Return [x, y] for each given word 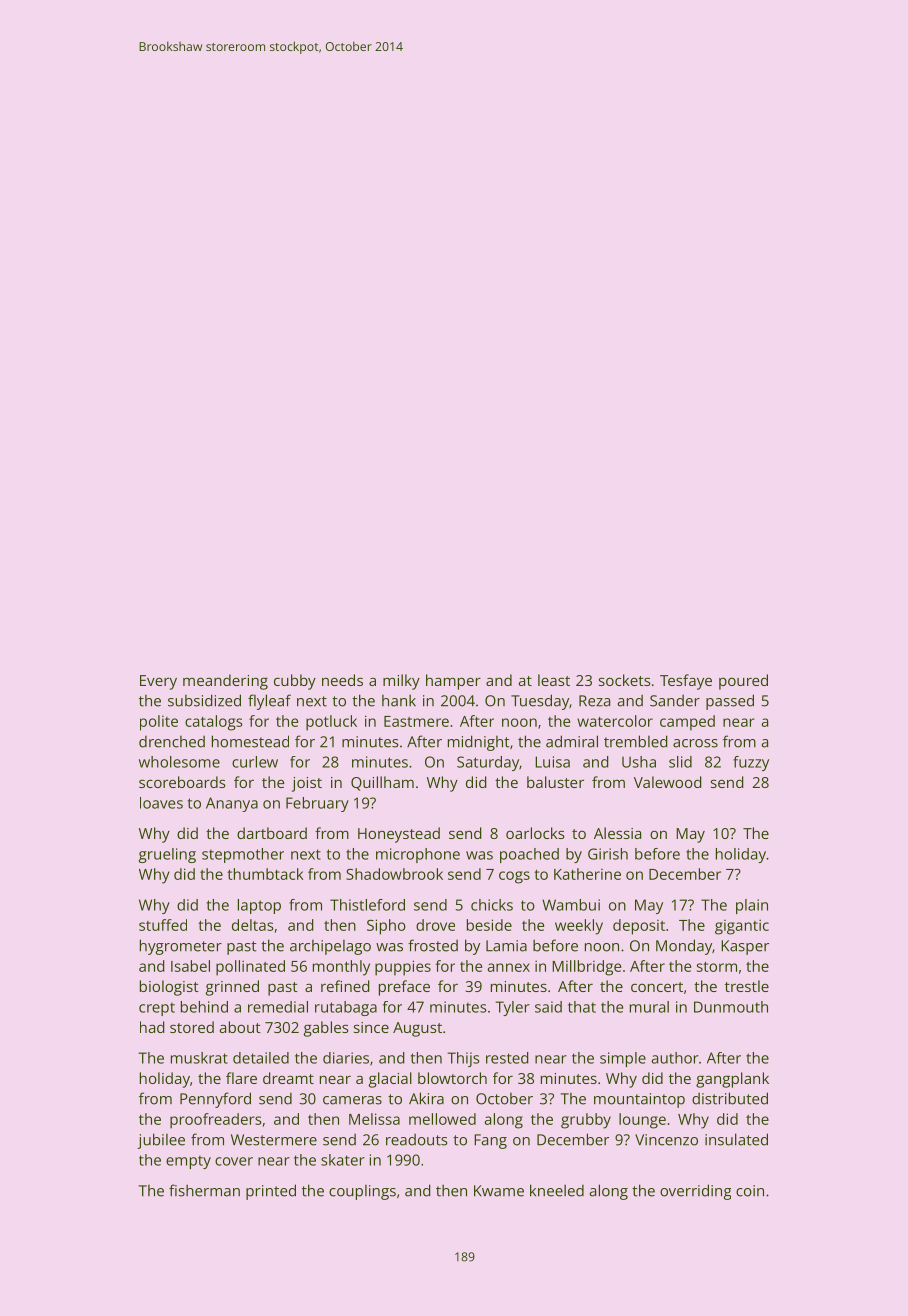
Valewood [668, 782]
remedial [278, 1007]
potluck [331, 723]
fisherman [204, 1190]
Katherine [587, 874]
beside [489, 925]
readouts [416, 1140]
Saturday [488, 763]
